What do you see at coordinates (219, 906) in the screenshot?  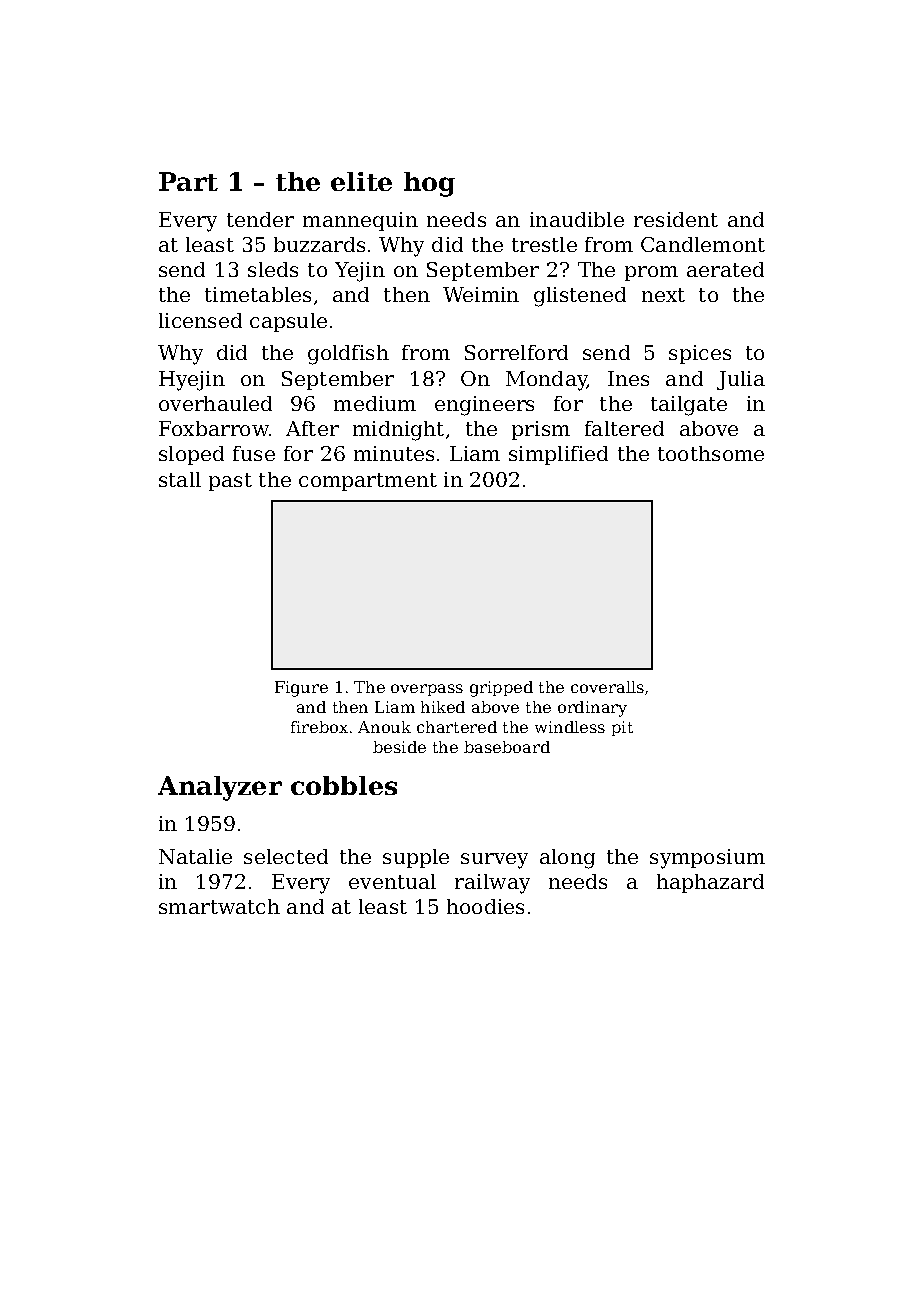 I see `smartwatch` at bounding box center [219, 906].
